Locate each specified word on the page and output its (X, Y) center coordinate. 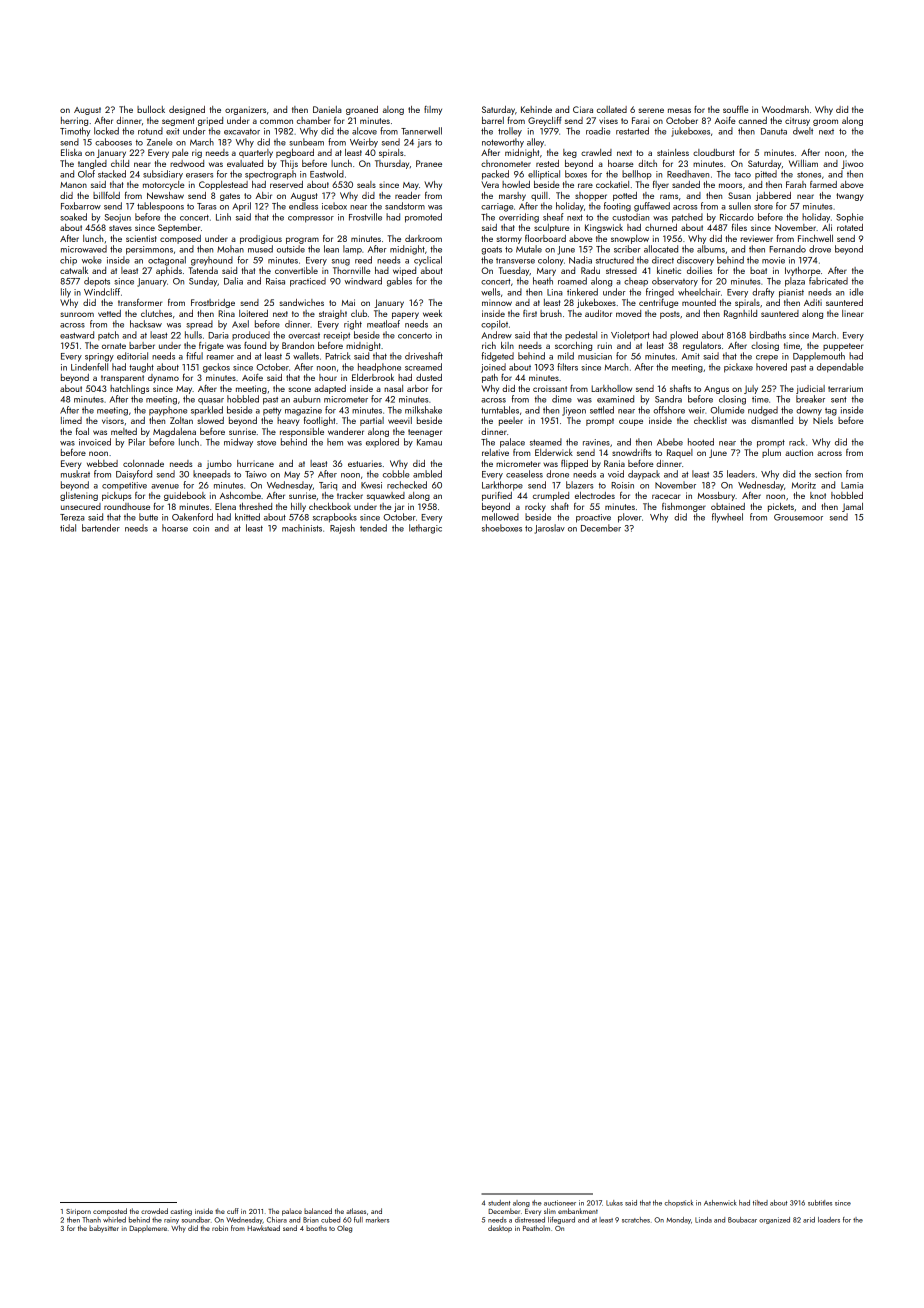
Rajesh (342, 529)
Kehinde (536, 109)
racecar (666, 496)
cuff (233, 1211)
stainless (673, 152)
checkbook (330, 506)
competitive (124, 486)
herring (74, 121)
